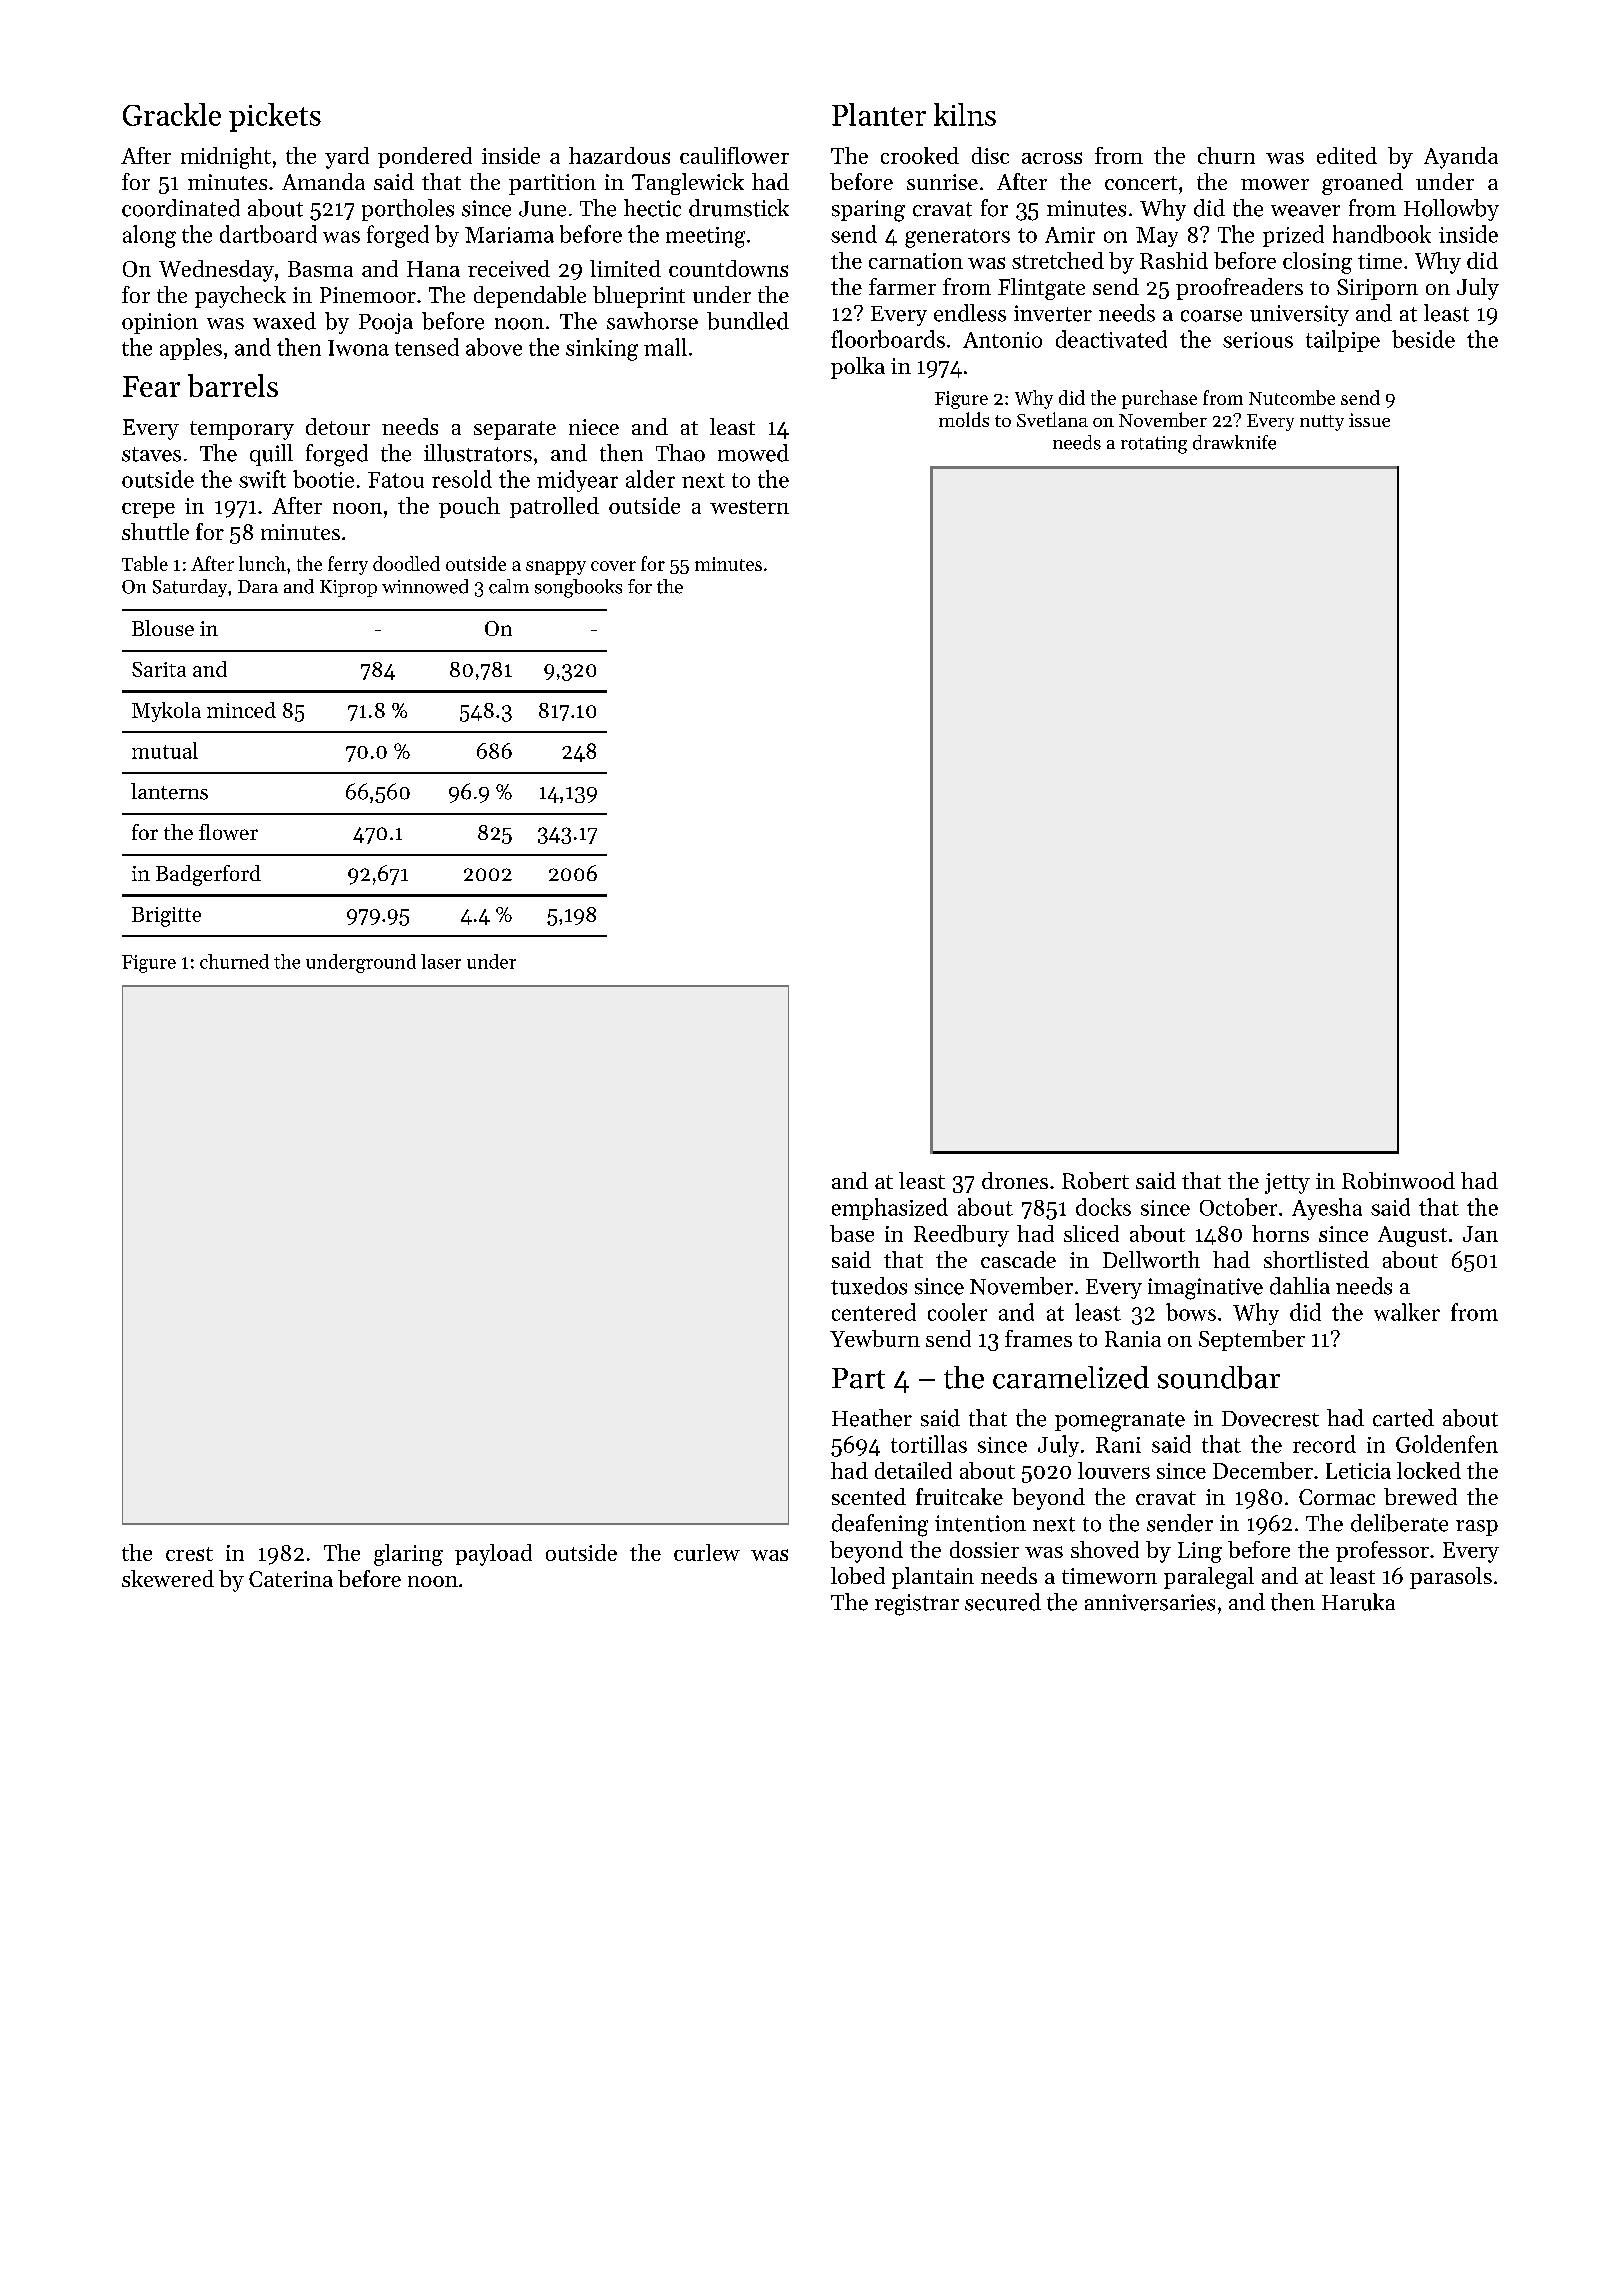 The image size is (1620, 2292). I want to click on doodled, so click(406, 563).
